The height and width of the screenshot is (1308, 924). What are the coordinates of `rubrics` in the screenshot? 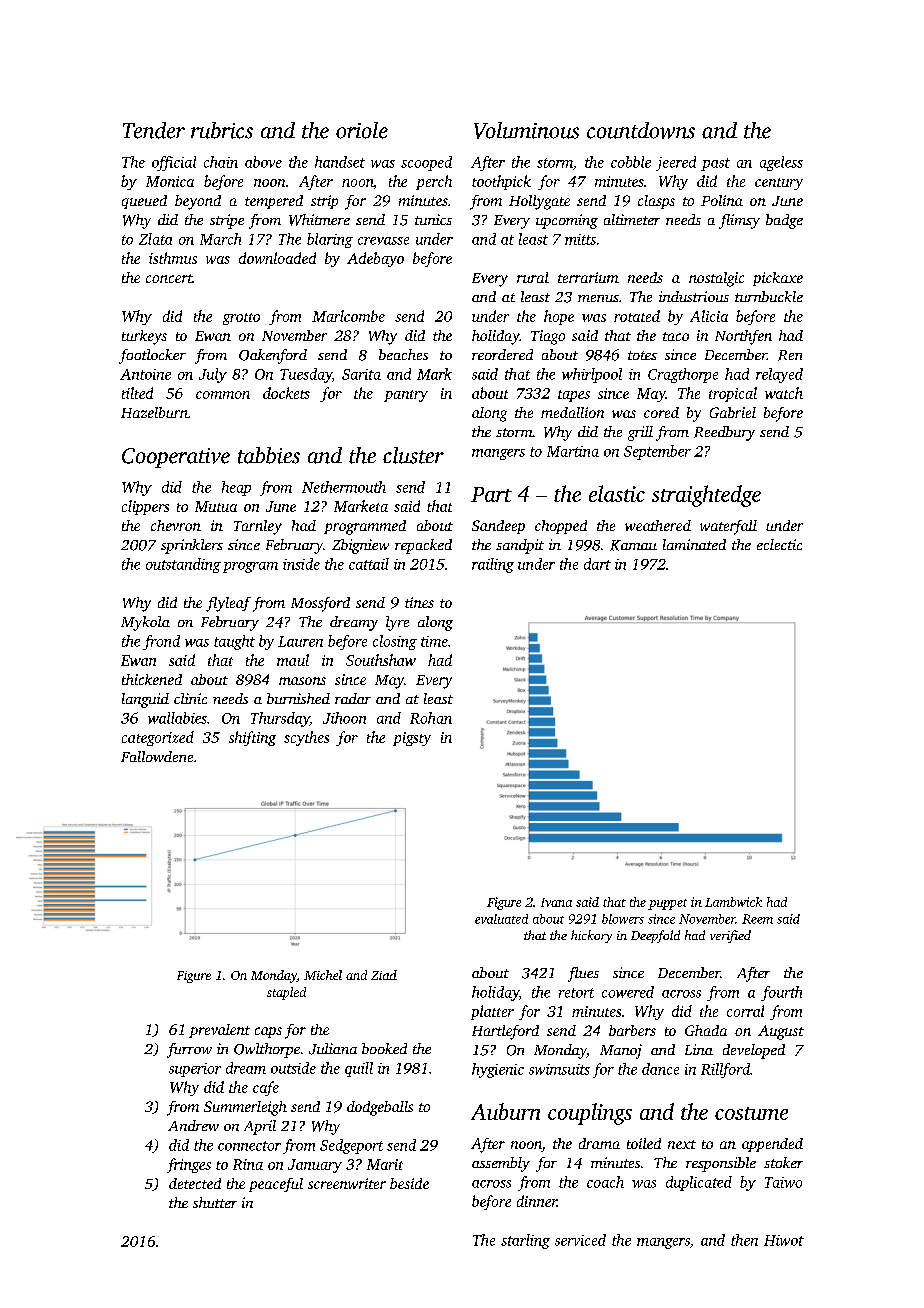 It's located at (222, 130).
